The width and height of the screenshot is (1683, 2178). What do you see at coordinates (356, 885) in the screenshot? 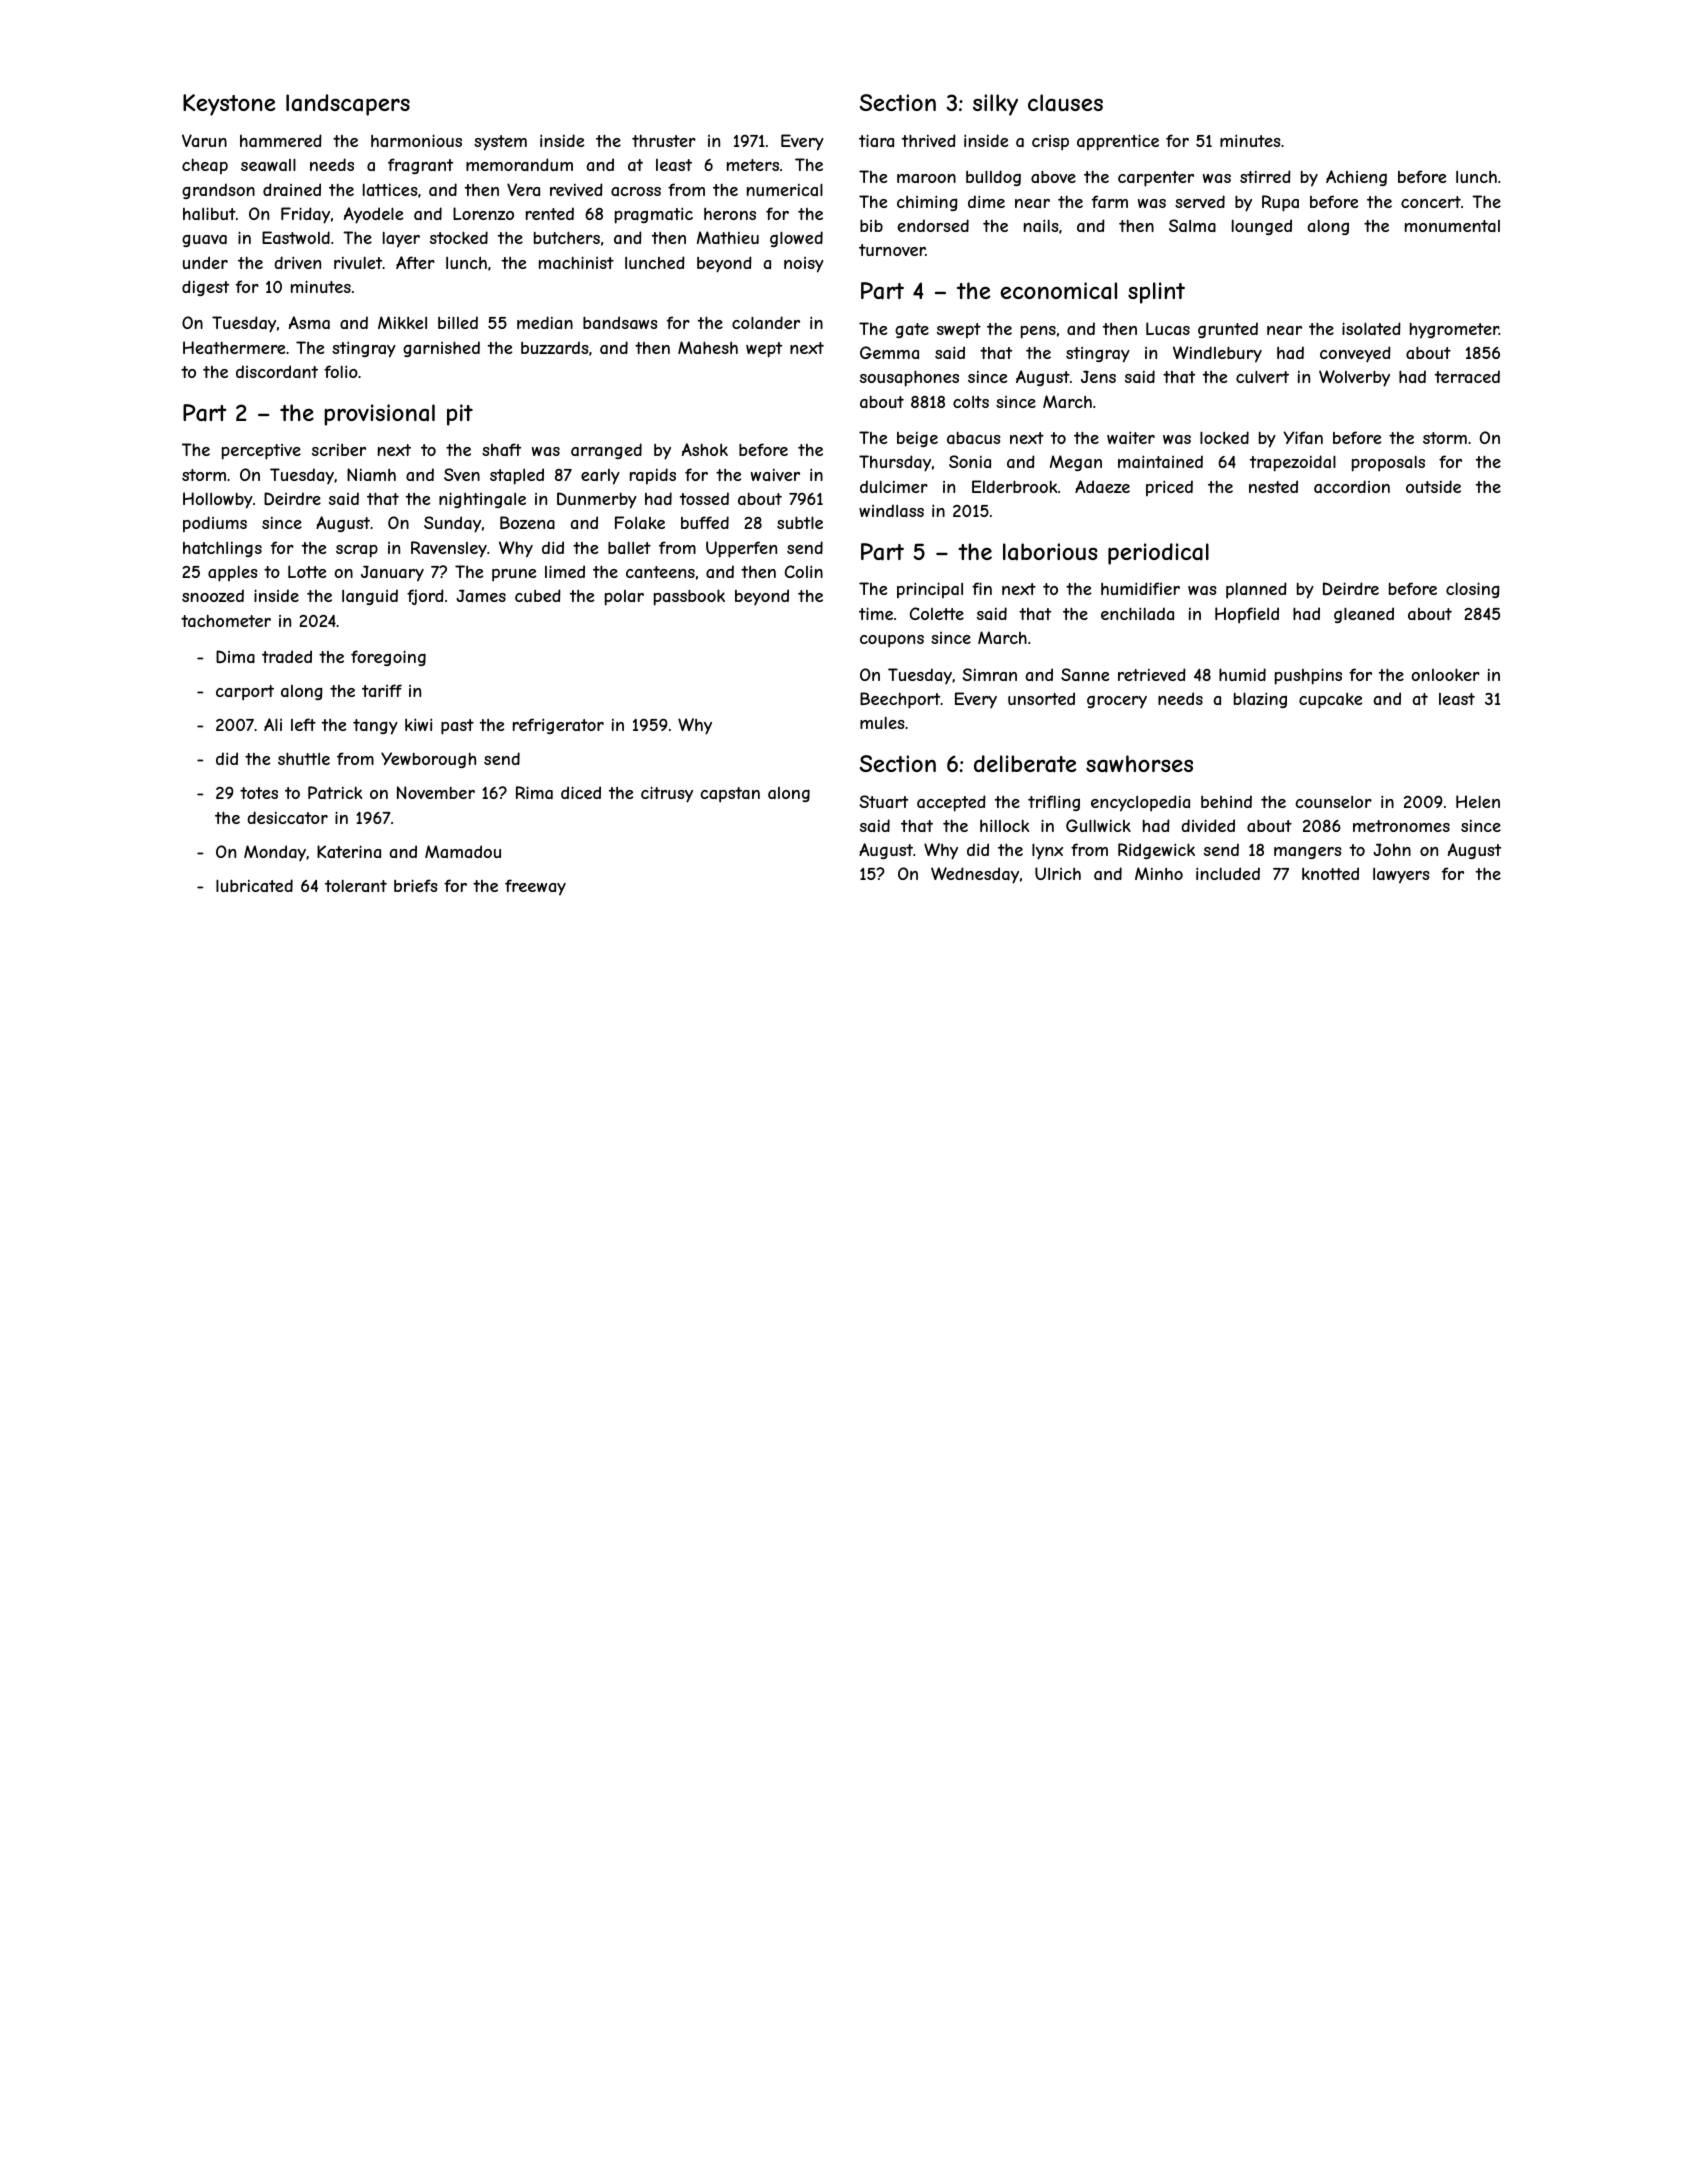
I see `tolerant` at bounding box center [356, 885].
